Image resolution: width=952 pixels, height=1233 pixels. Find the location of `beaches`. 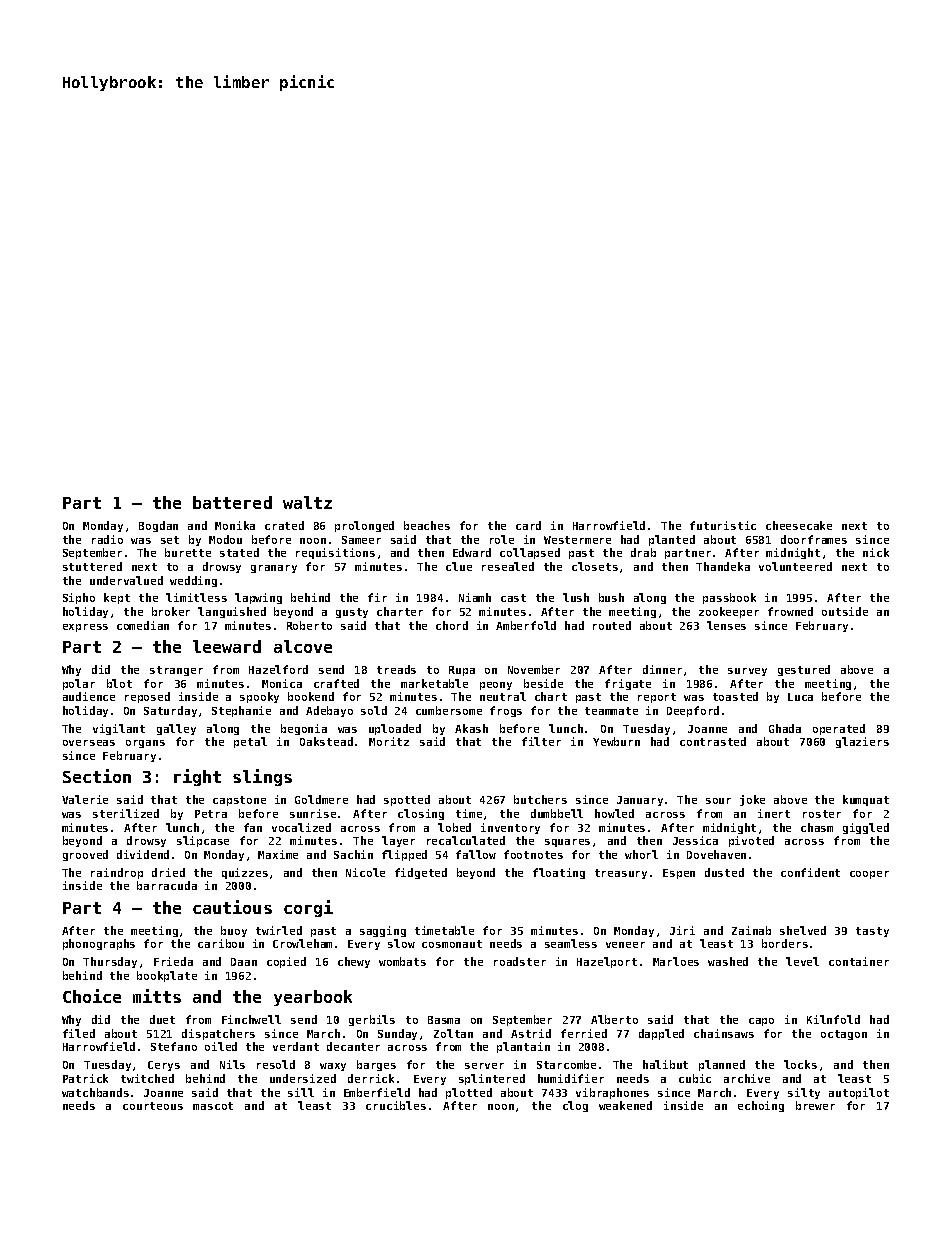

beaches is located at coordinates (427, 525).
